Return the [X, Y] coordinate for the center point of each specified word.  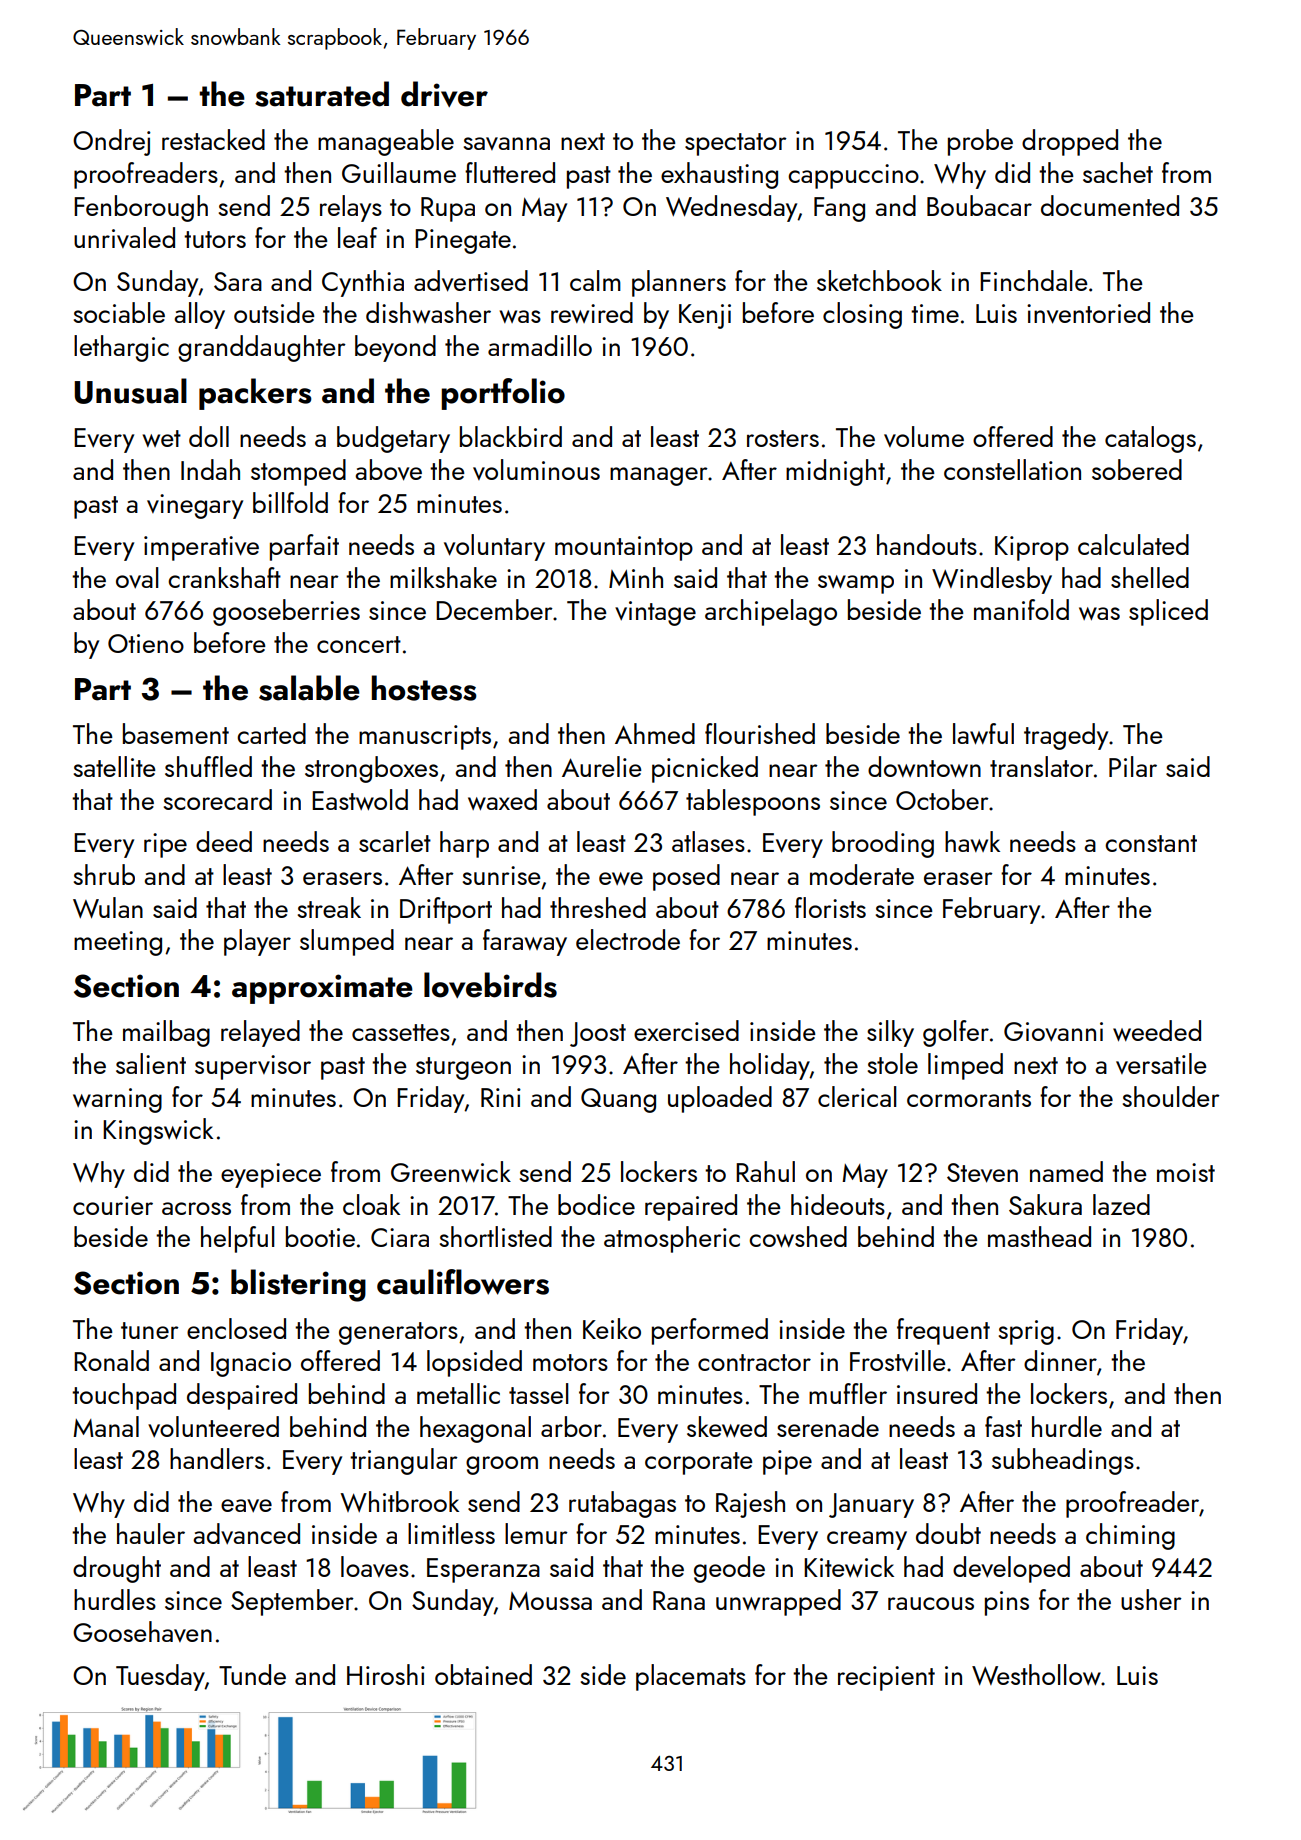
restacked [213, 139]
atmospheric [672, 1239]
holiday [770, 1066]
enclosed [236, 1328]
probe [980, 142]
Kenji [705, 316]
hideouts [838, 1204]
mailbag [166, 1033]
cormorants [969, 1098]
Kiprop [1032, 548]
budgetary [393, 439]
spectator [736, 144]
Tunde [252, 1674]
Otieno [146, 643]
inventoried [1088, 313]
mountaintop [624, 548]
